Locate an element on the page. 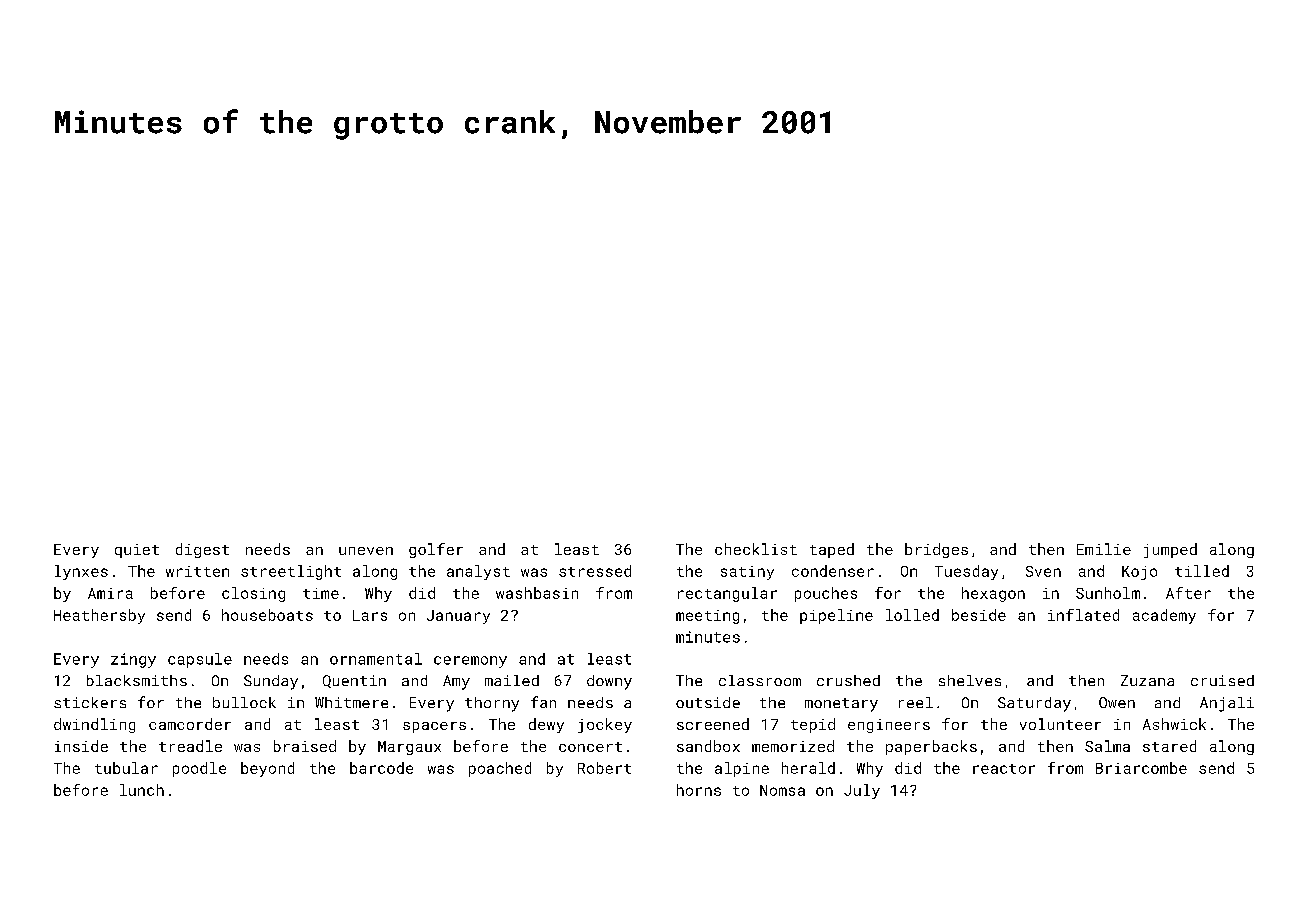 This document has width=1308, height=924. zingy is located at coordinates (133, 660).
